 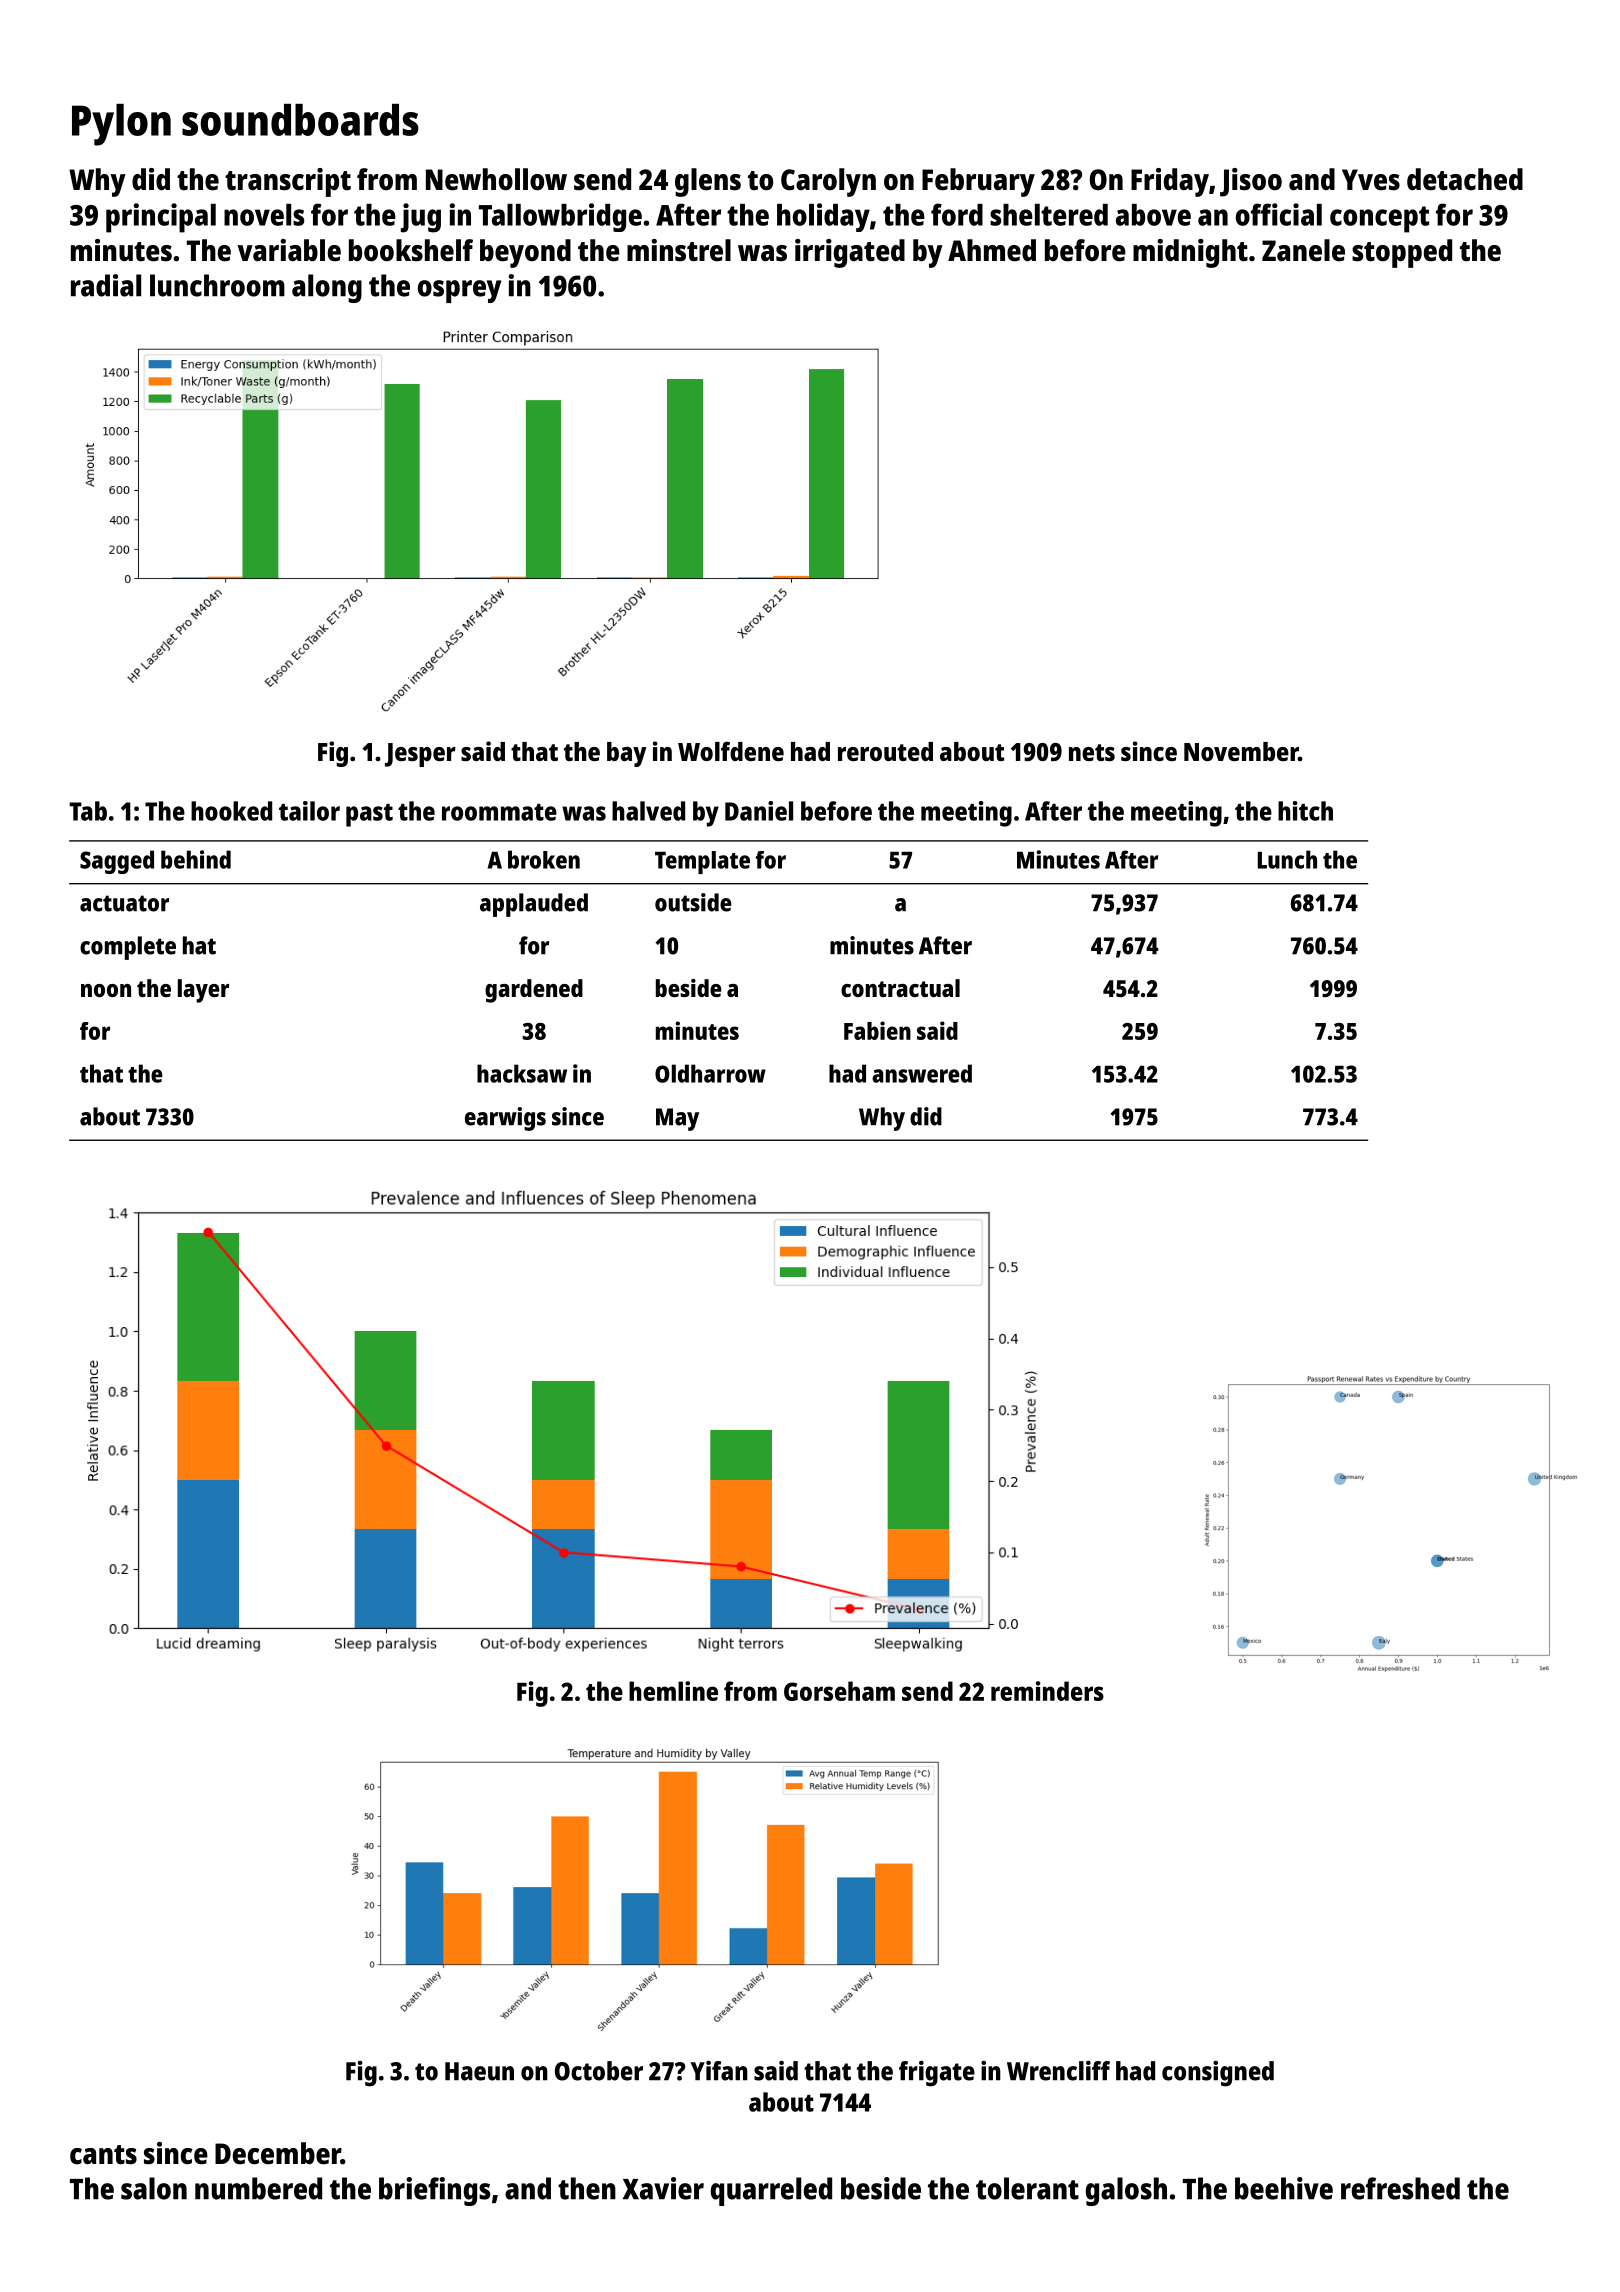 What do you see at coordinates (937, 2074) in the image?
I see `frigate` at bounding box center [937, 2074].
